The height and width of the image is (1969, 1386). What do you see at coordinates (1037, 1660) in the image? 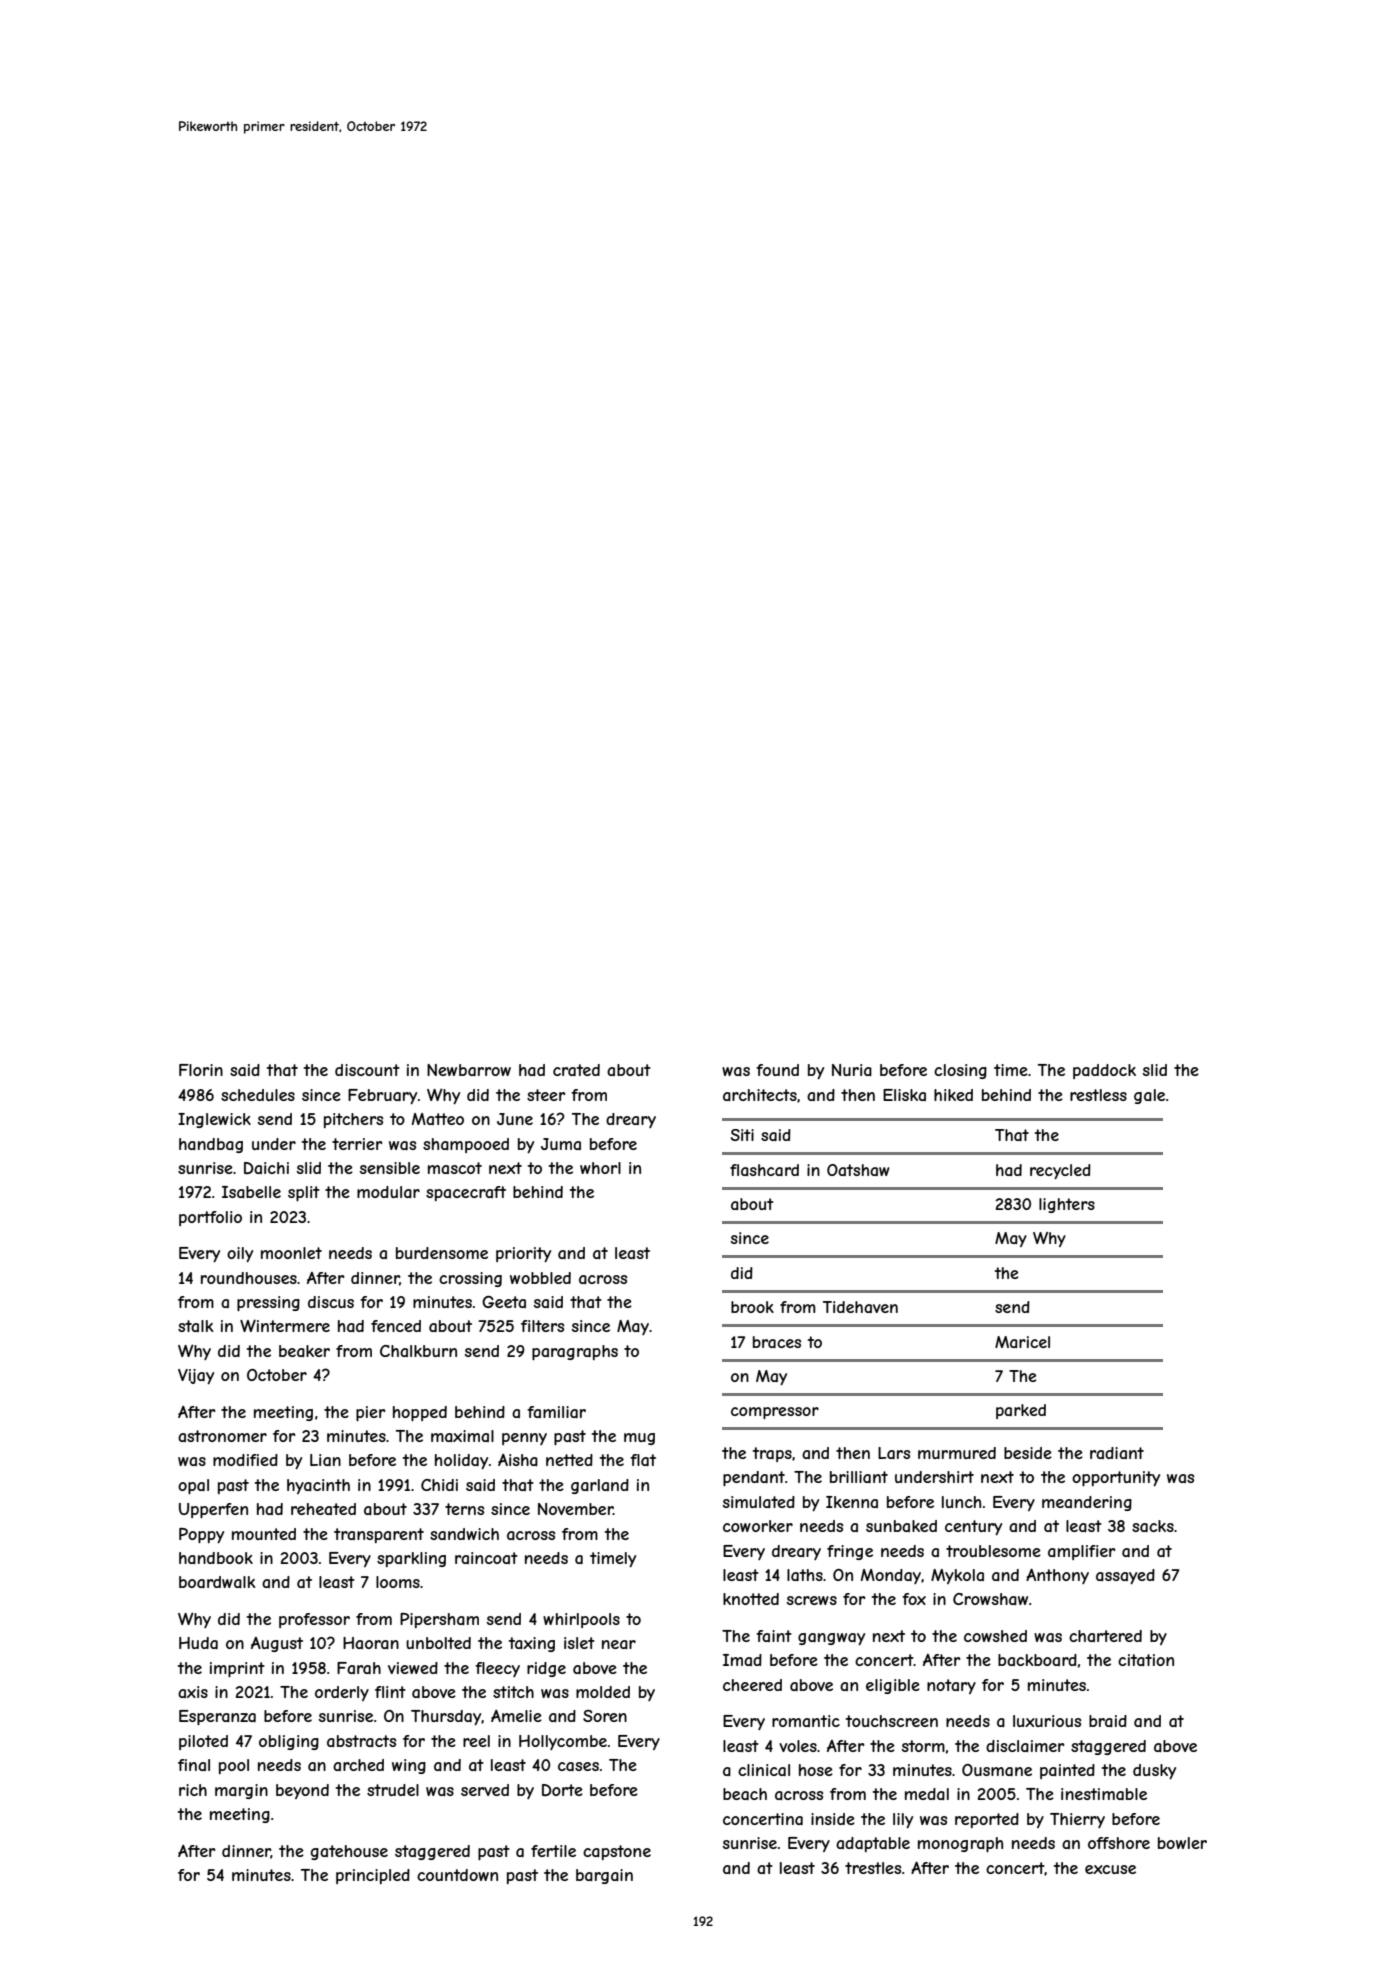
I see `backboard` at bounding box center [1037, 1660].
